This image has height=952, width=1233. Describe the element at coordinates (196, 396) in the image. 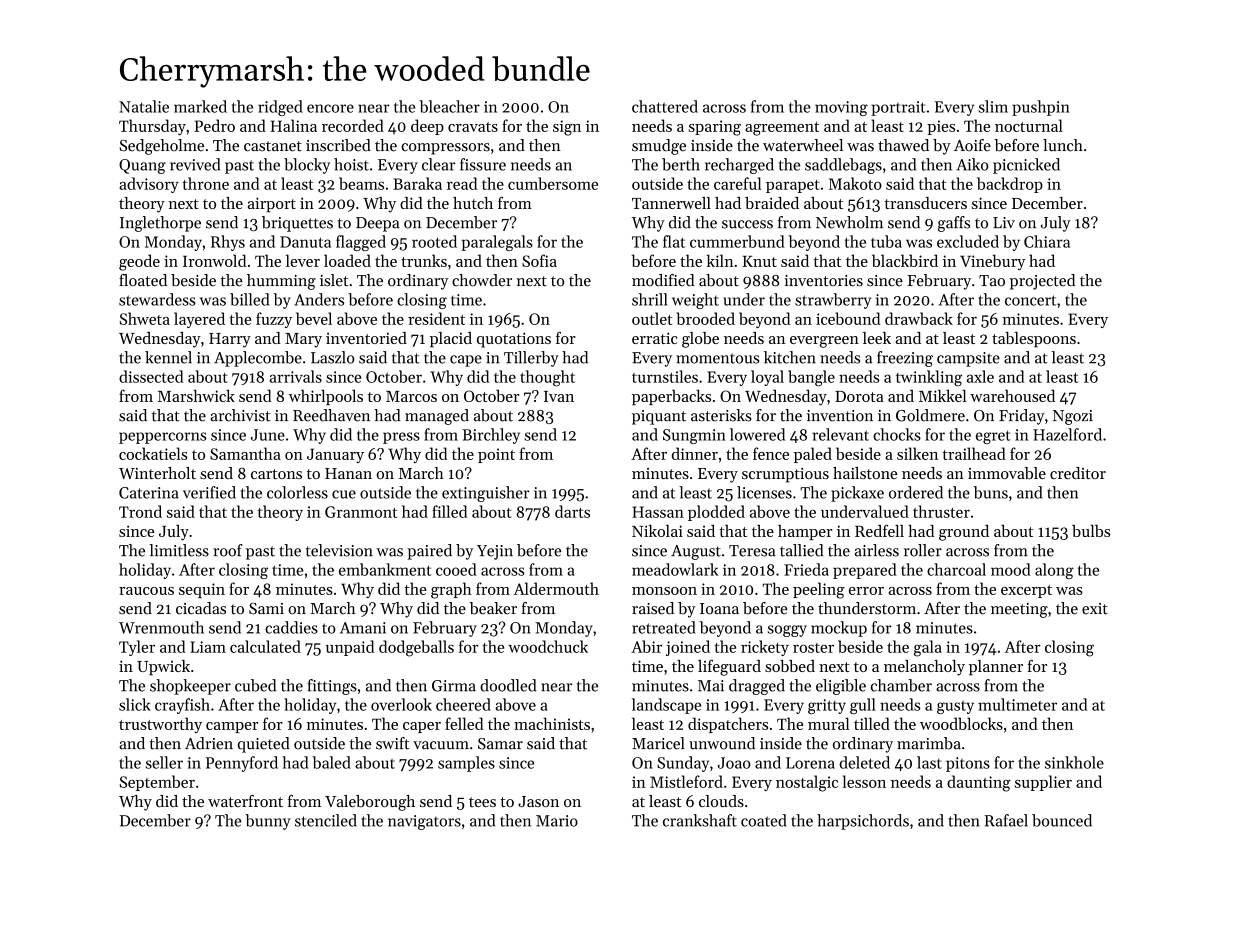

I see `Marshwick` at that location.
